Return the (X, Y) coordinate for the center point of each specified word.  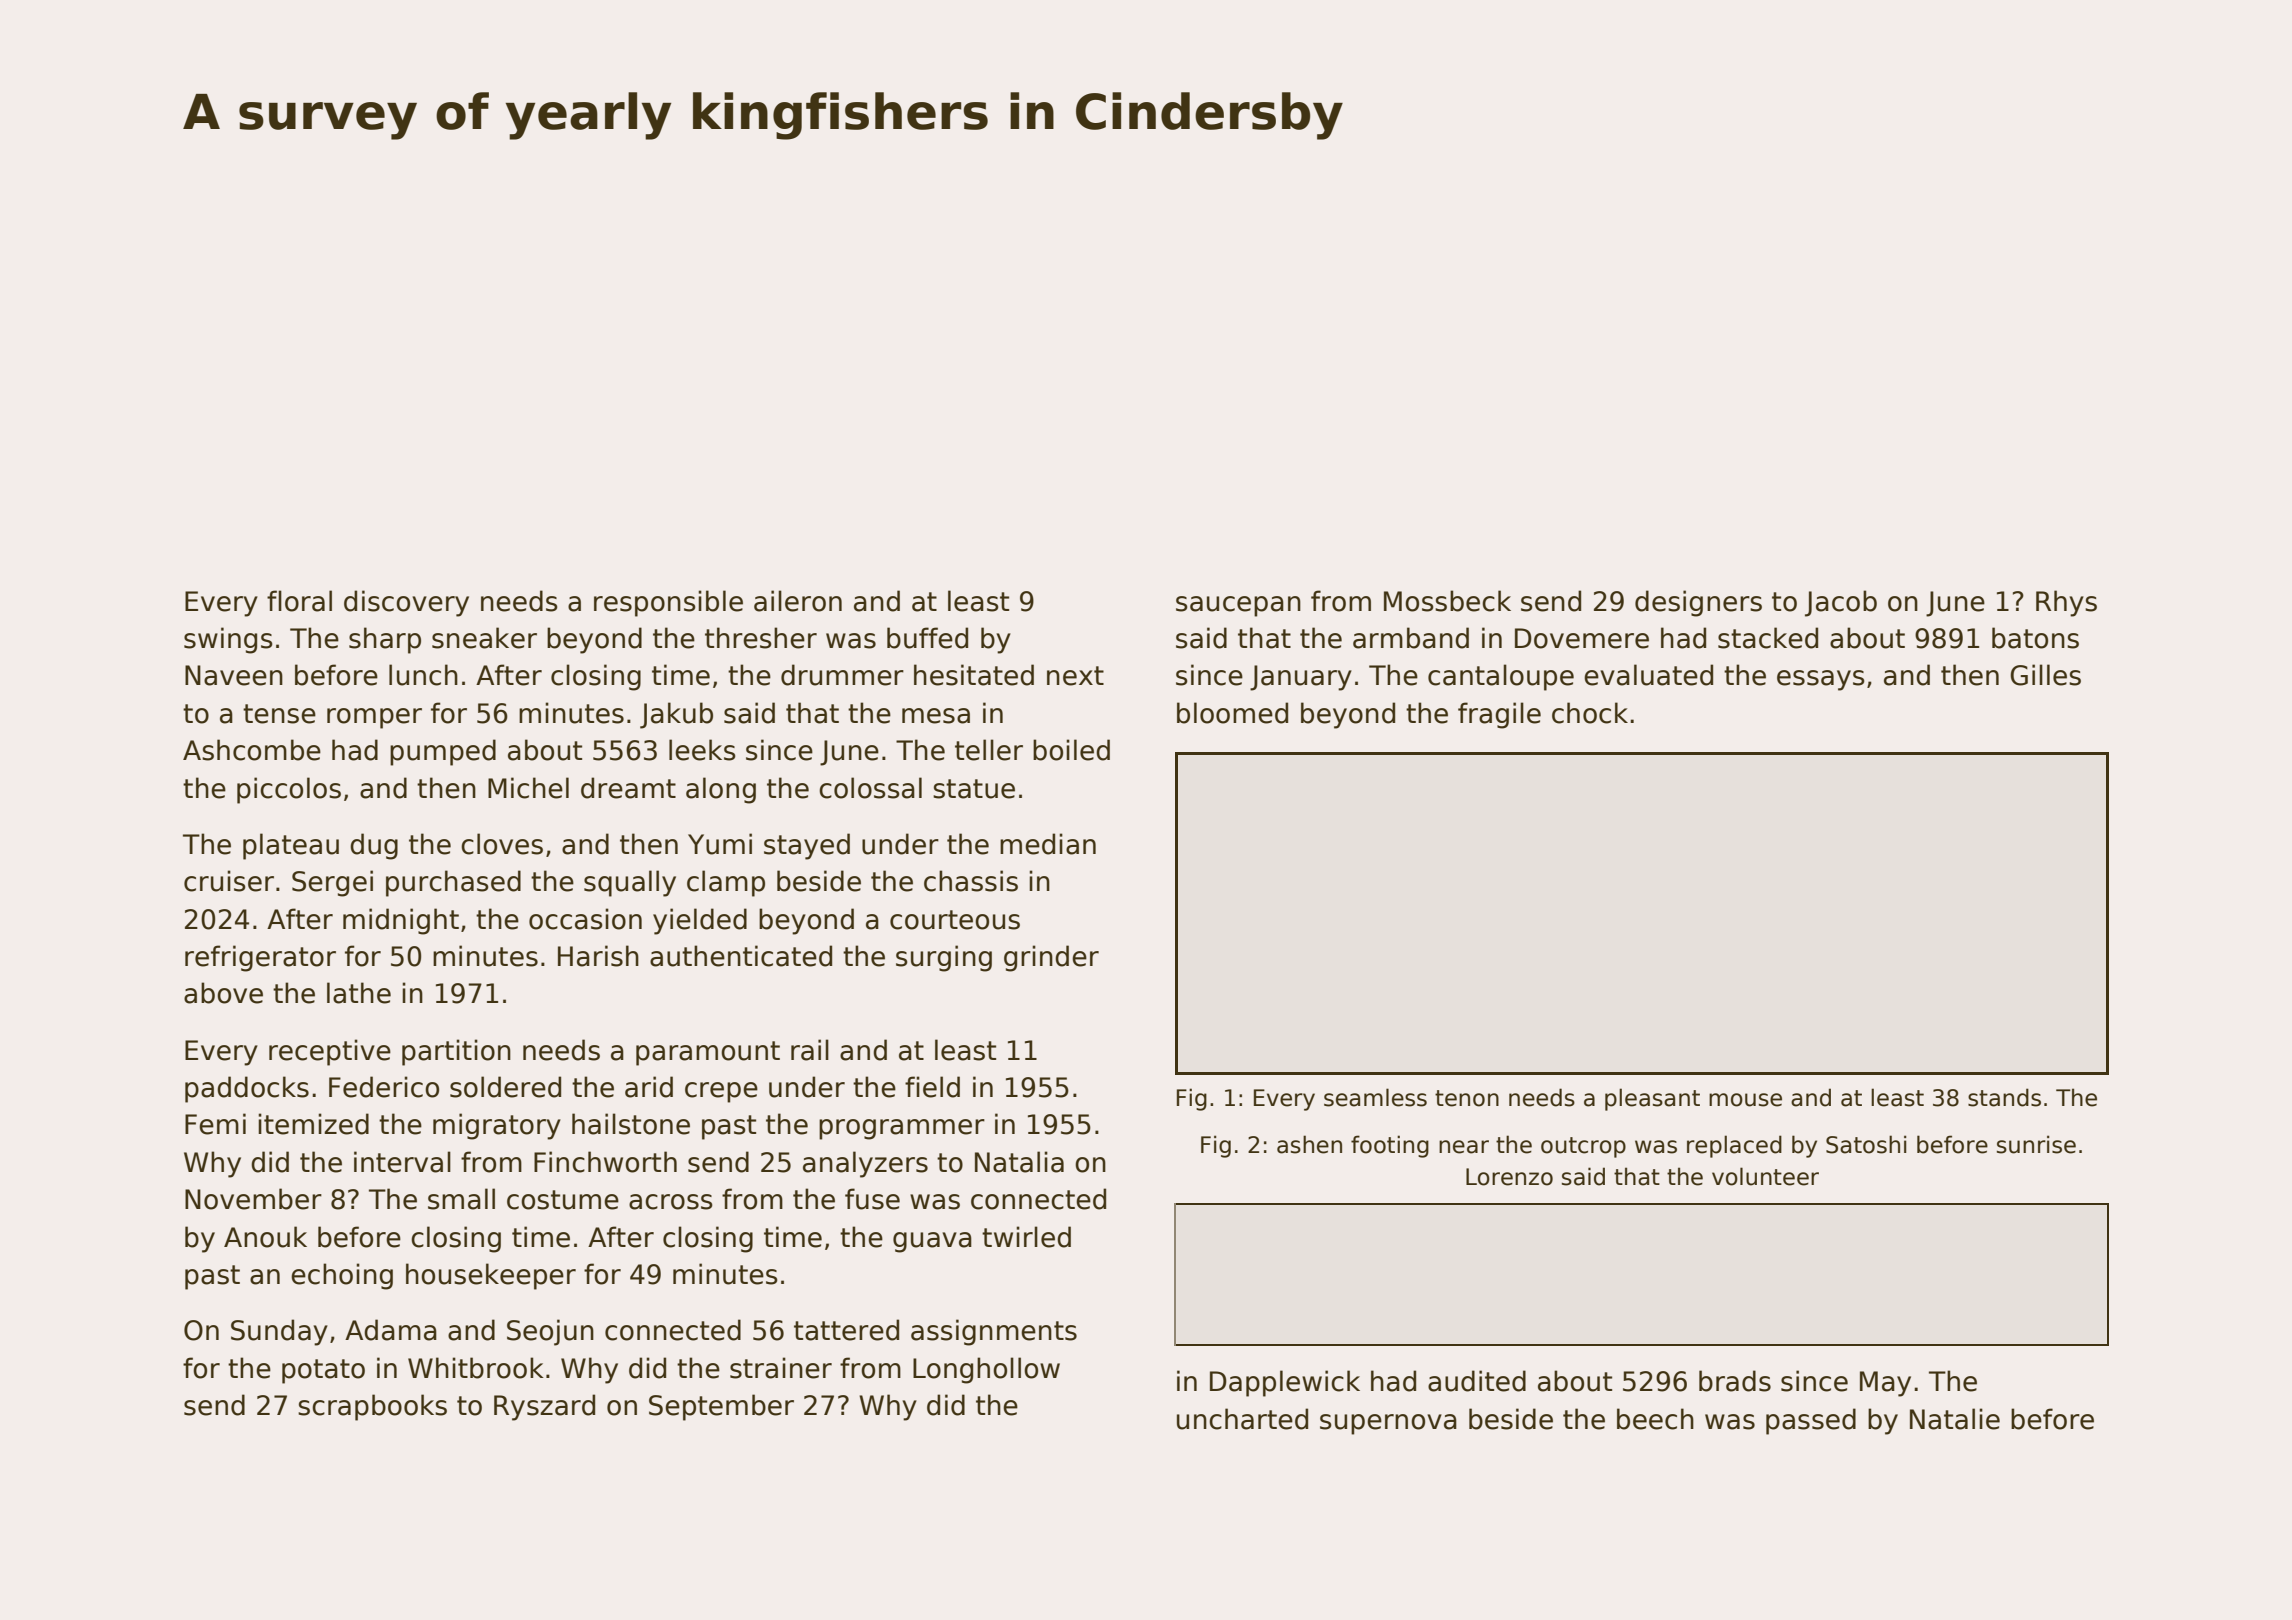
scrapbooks (372, 1407)
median (1048, 844)
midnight (401, 921)
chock (1590, 713)
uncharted (1242, 1419)
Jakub (676, 715)
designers (1698, 603)
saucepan (1238, 606)
